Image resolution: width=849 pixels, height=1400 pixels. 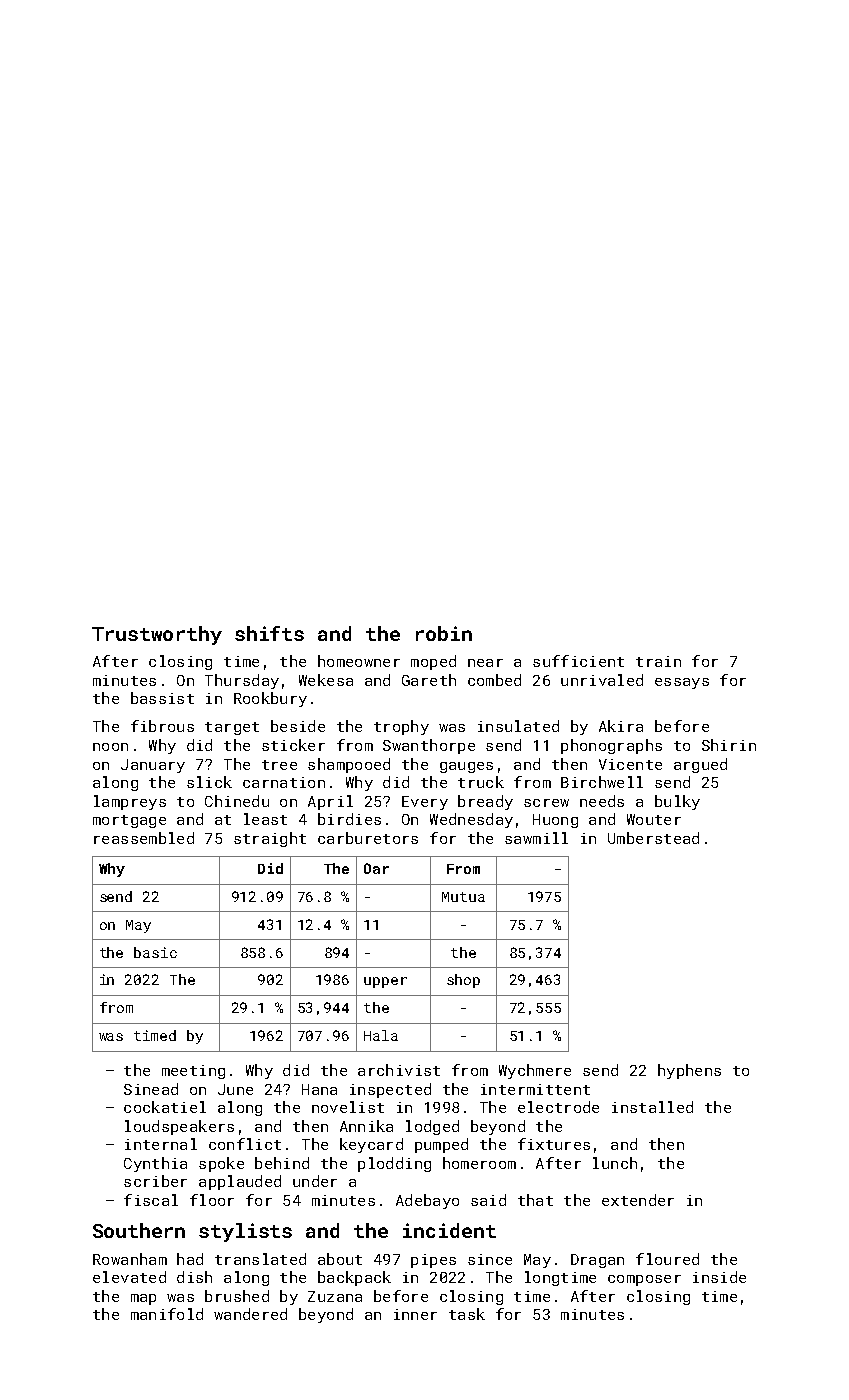 I want to click on Hala, so click(x=381, y=1035).
